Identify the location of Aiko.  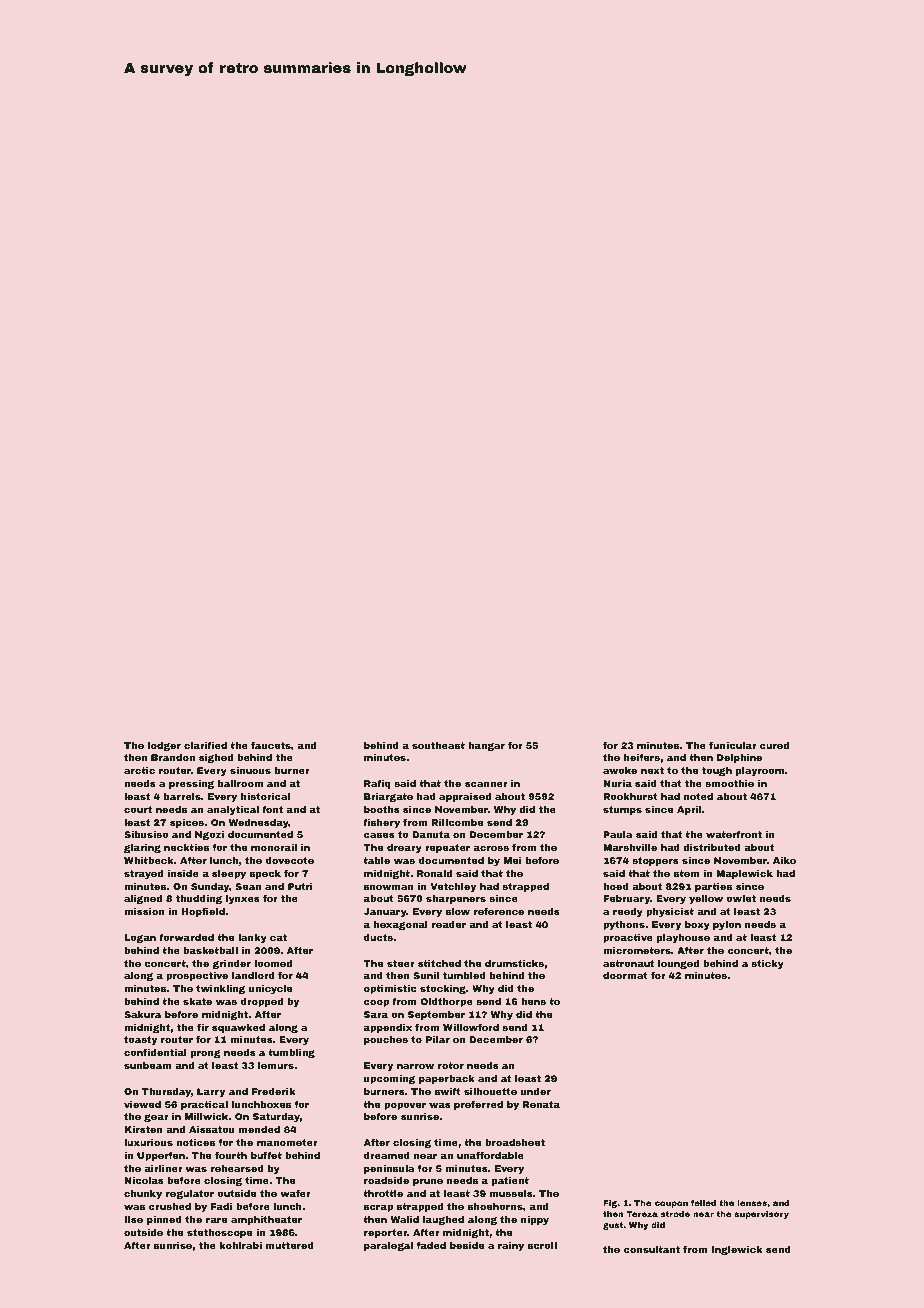
(784, 860).
